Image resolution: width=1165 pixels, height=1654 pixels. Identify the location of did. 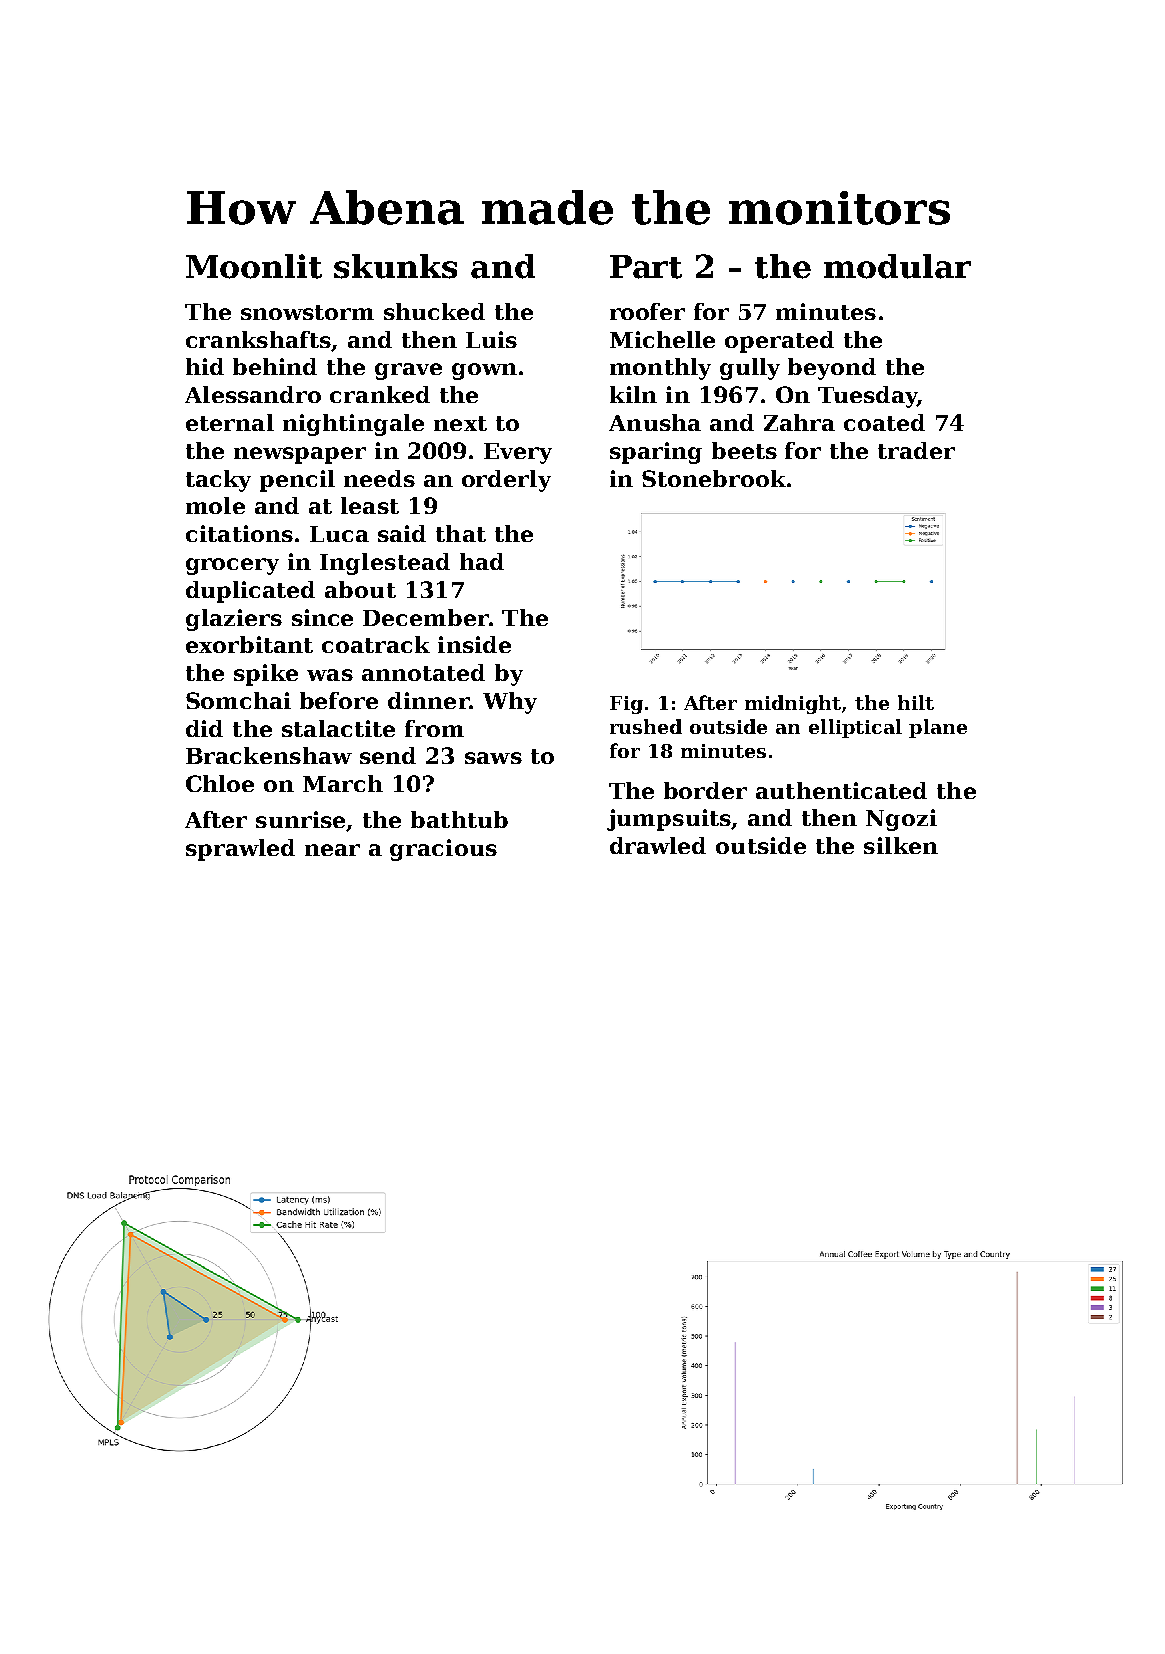
(204, 728).
